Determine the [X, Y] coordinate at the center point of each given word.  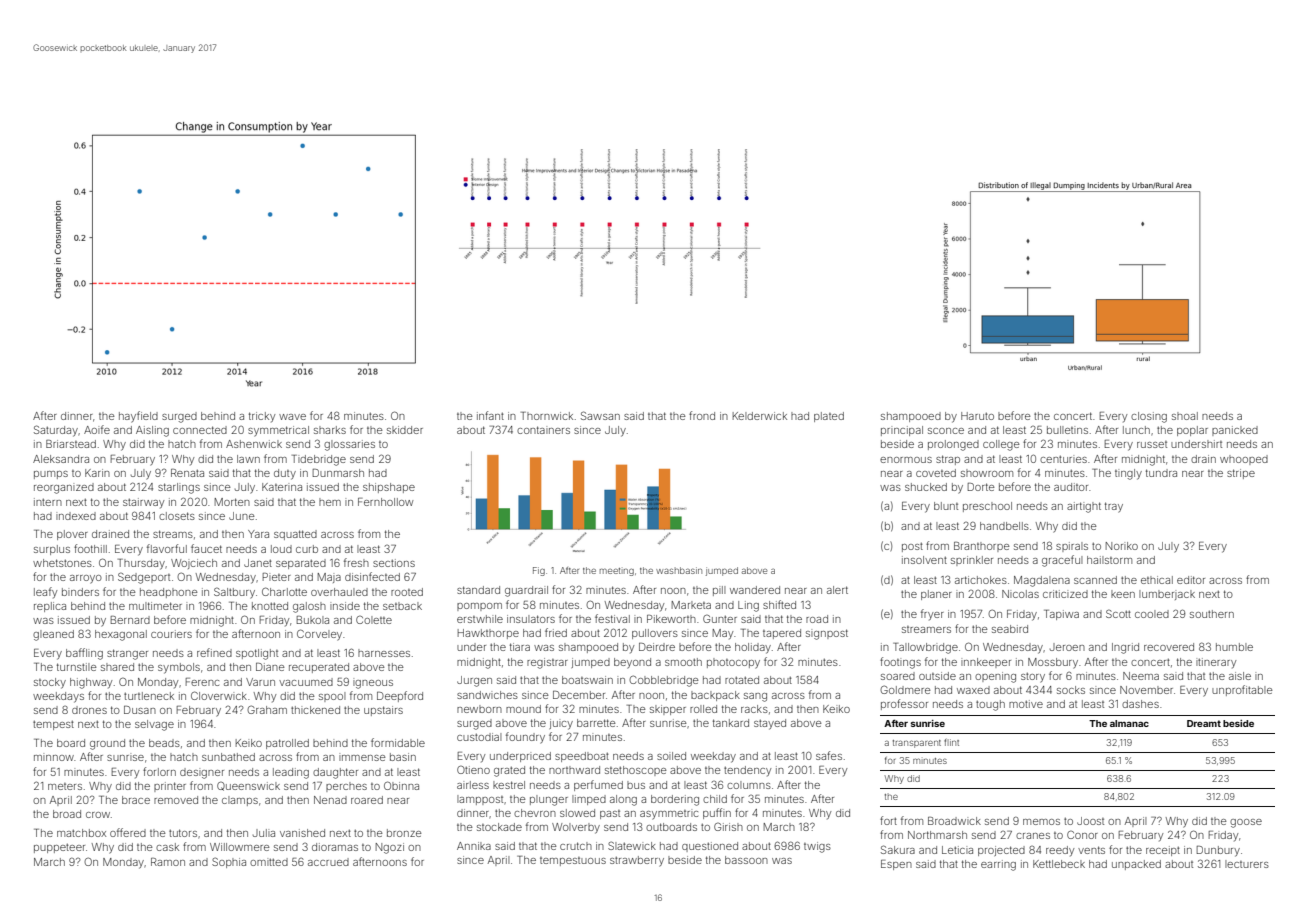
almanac [1129, 723]
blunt [946, 506]
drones [89, 710]
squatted [295, 535]
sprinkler [972, 561]
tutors [183, 833]
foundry [525, 738]
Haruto [977, 416]
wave [292, 417]
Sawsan [600, 415]
